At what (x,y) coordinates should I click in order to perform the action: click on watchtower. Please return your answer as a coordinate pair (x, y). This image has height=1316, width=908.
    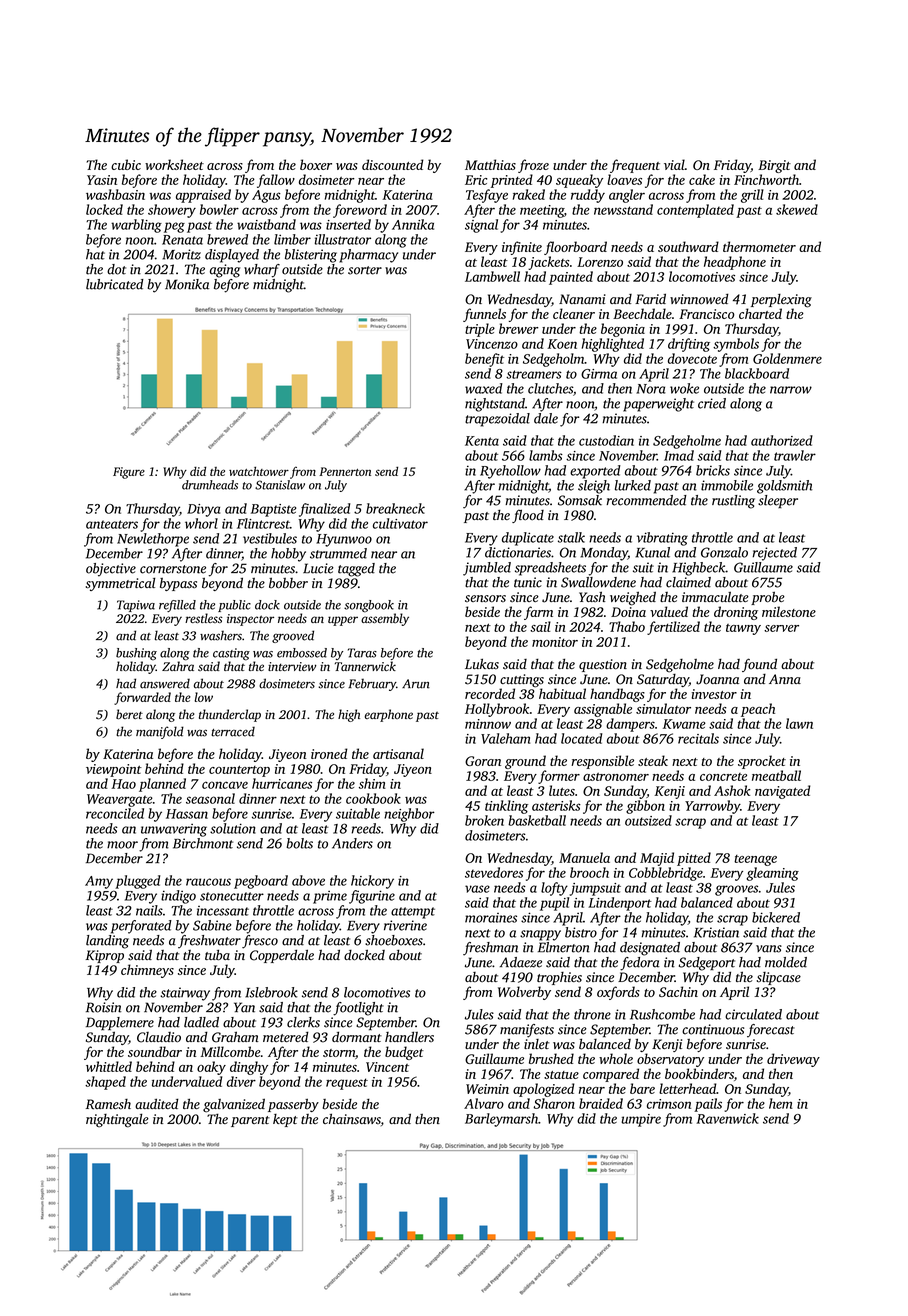
    Looking at the image, I should click on (259, 471).
